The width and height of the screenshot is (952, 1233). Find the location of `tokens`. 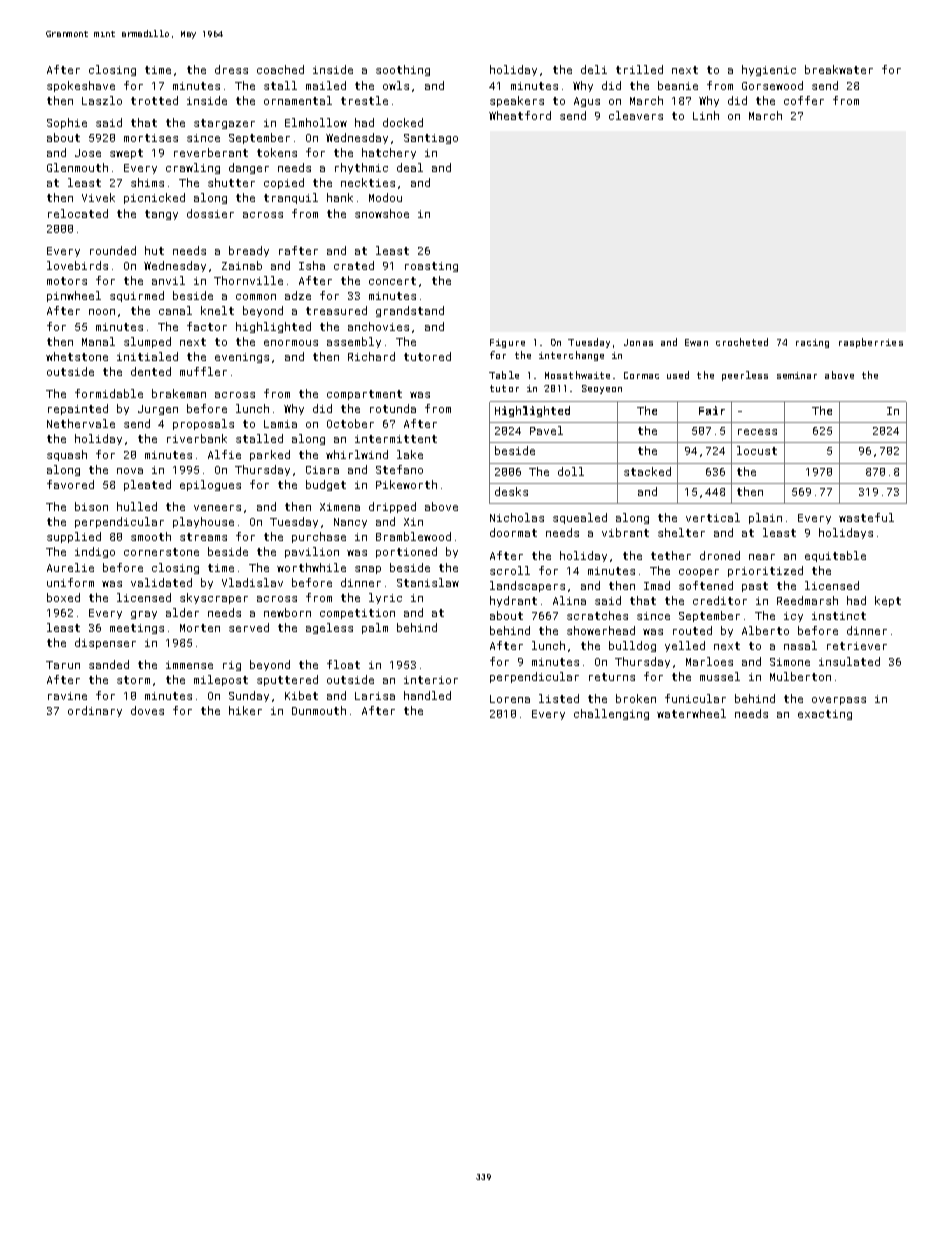

tokens is located at coordinates (277, 152).
